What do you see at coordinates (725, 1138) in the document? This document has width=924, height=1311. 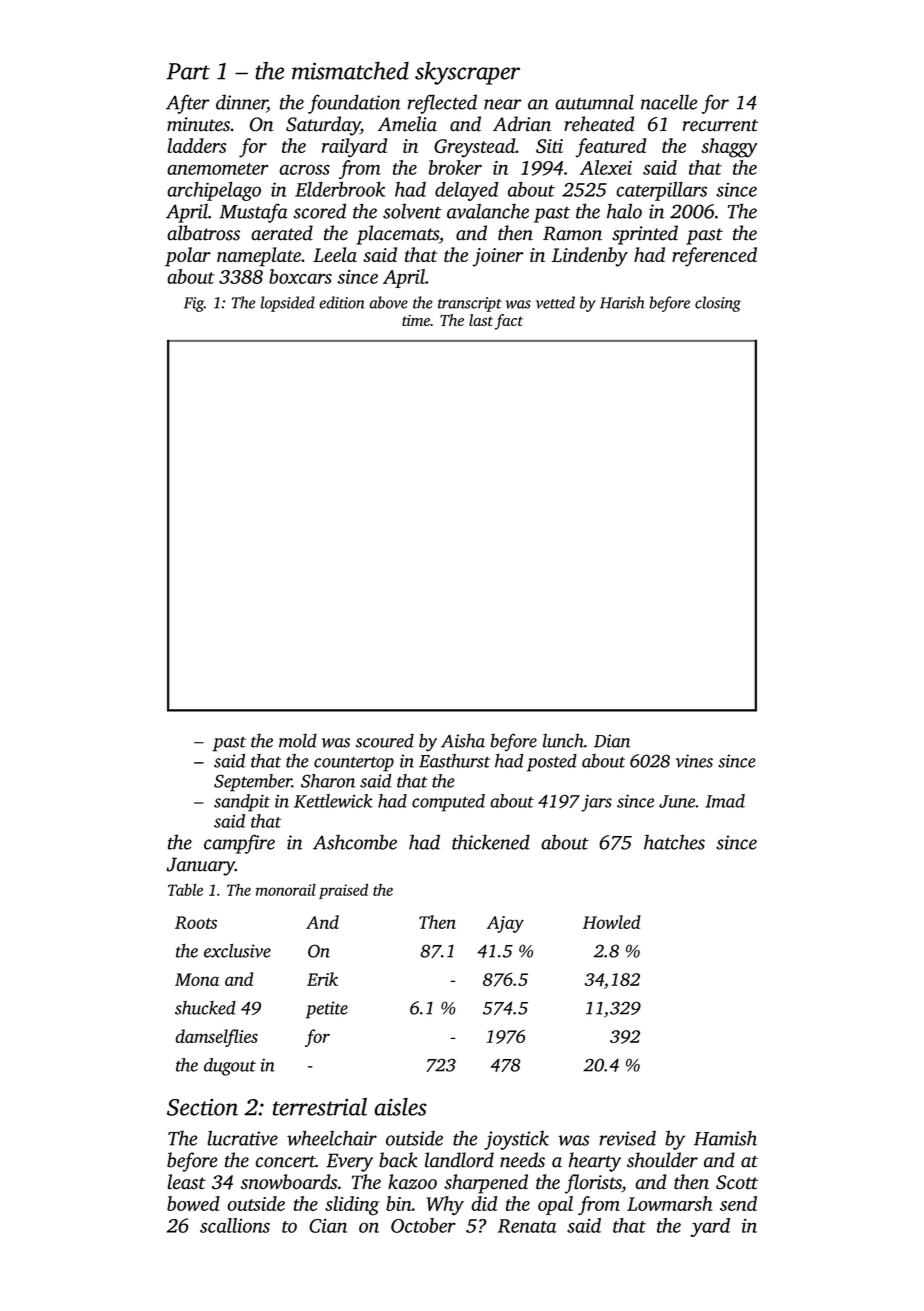 I see `Hamish` at bounding box center [725, 1138].
